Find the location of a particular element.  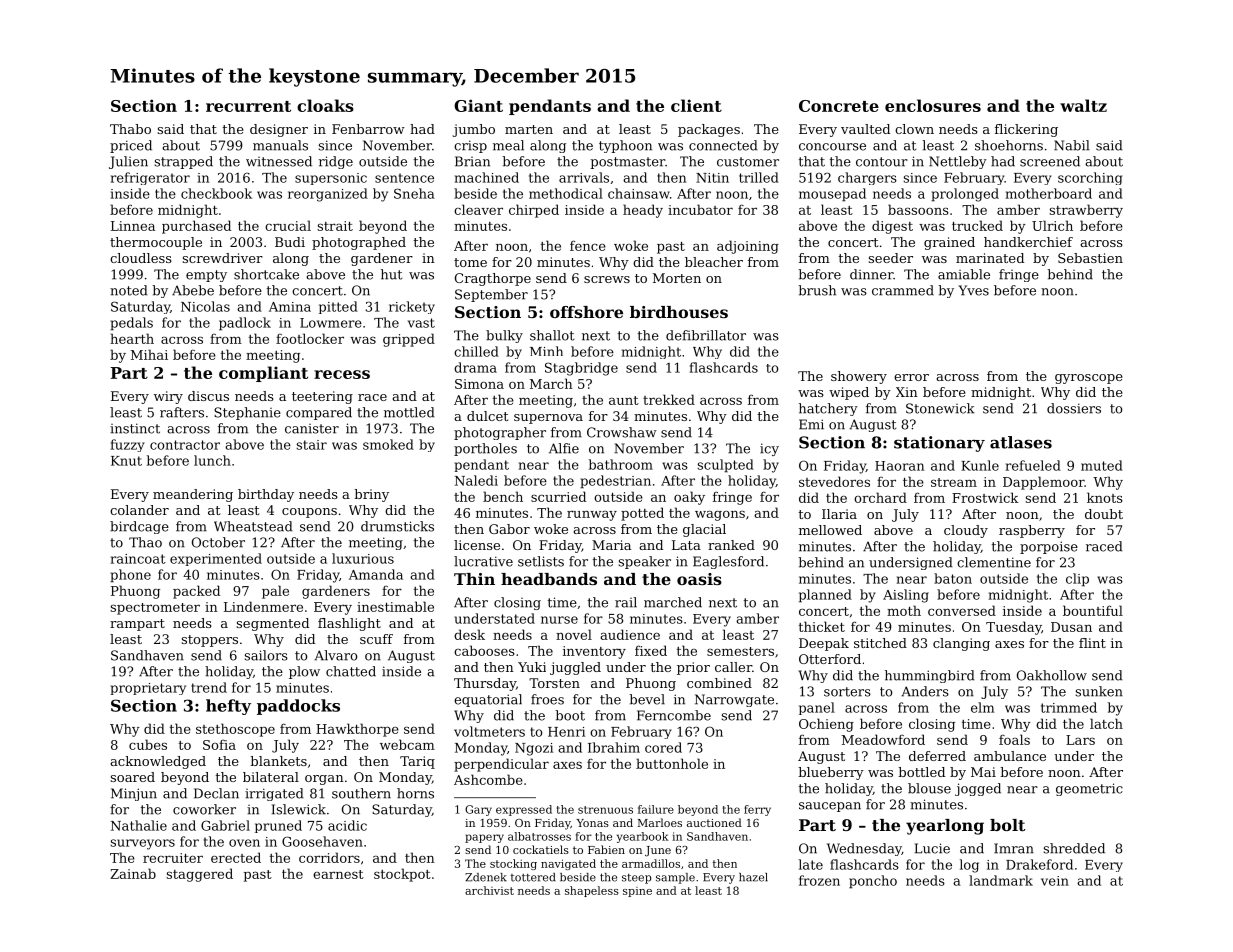

lucrative is located at coordinates (483, 561).
